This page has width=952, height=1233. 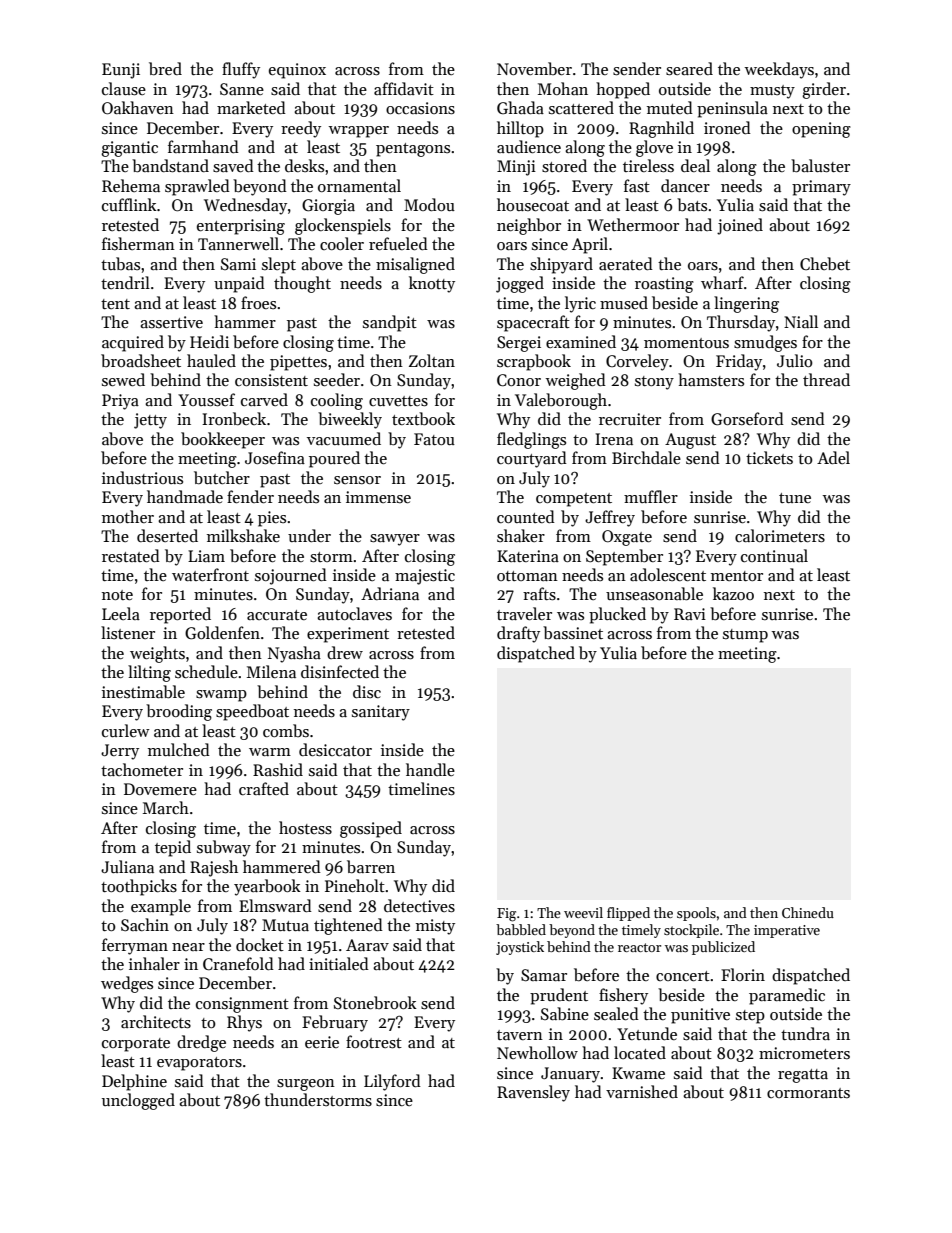 I want to click on curlew, so click(x=126, y=730).
